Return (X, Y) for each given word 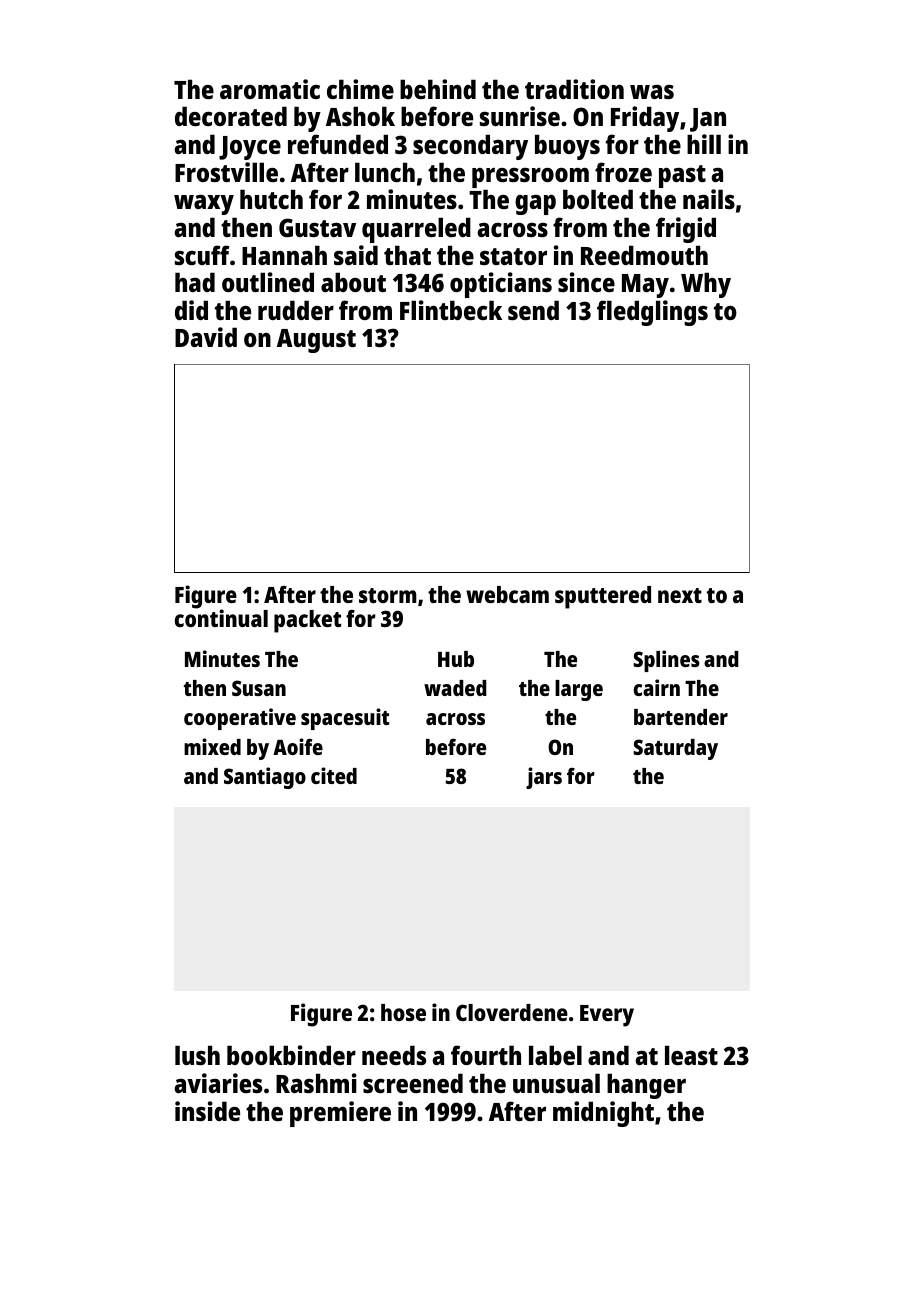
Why (706, 285)
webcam (507, 594)
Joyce (250, 148)
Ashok (360, 116)
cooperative (240, 719)
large (579, 690)
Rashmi (316, 1083)
